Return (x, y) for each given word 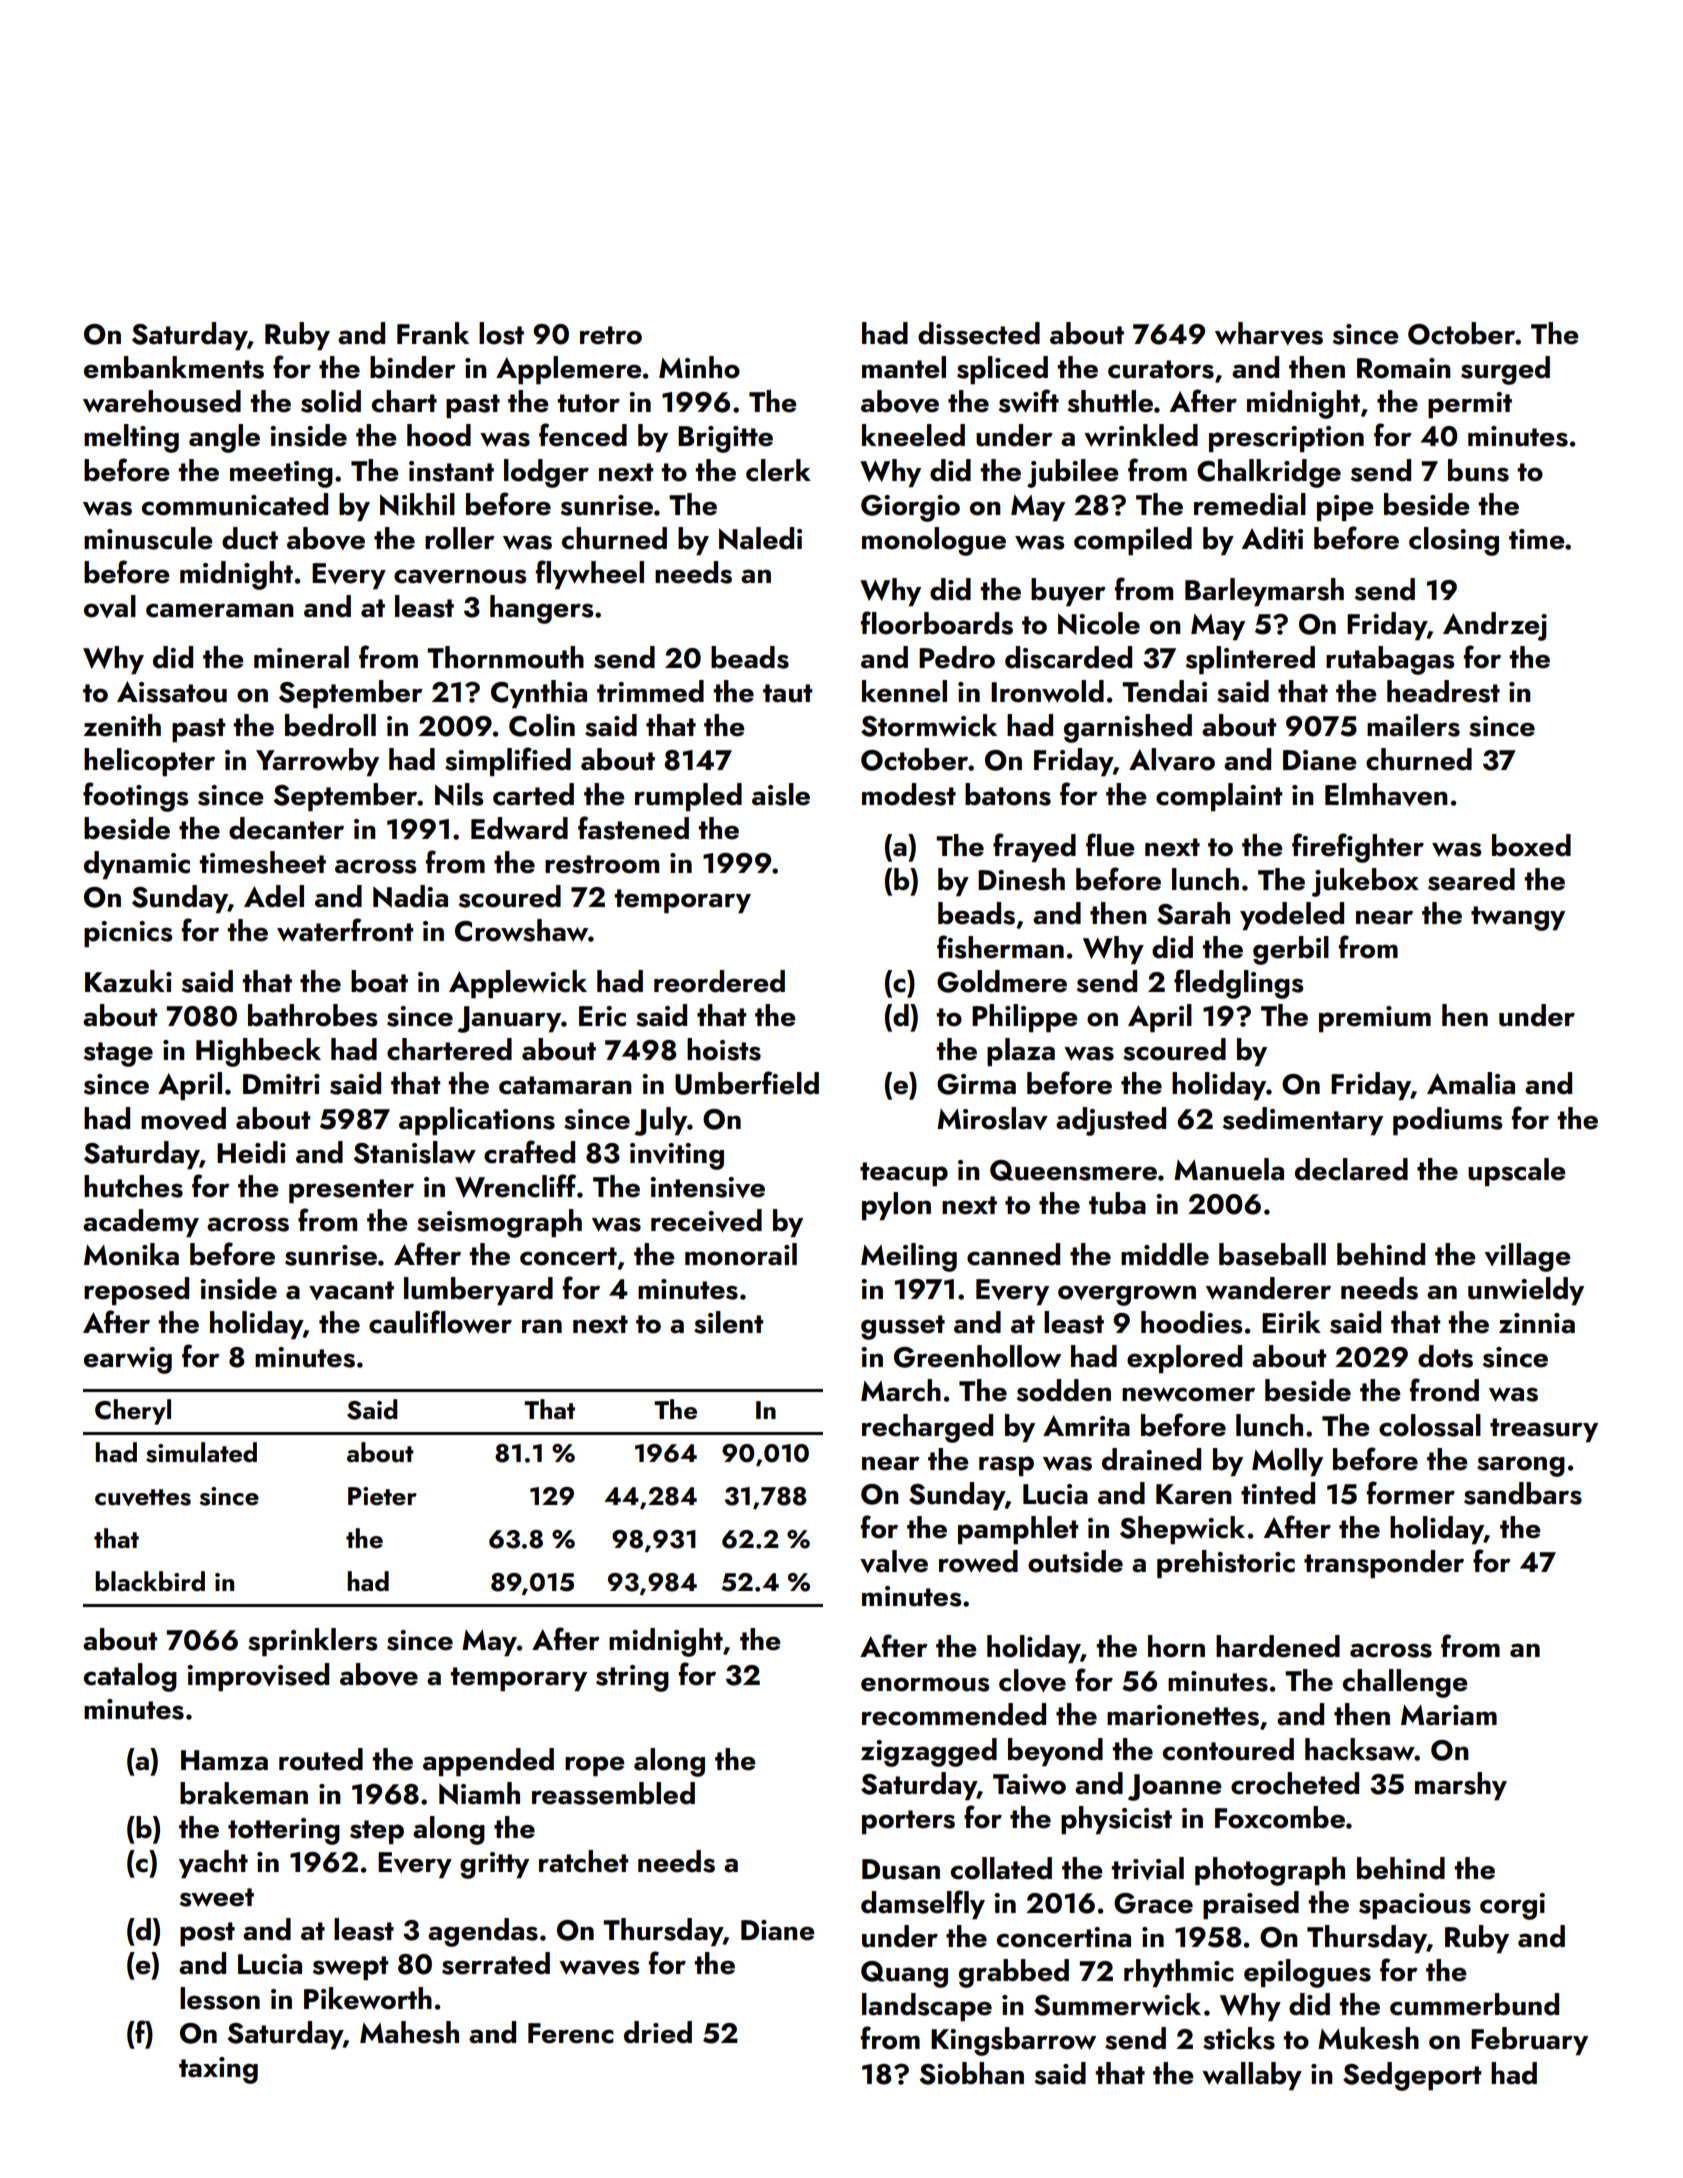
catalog (130, 1677)
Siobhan (971, 2073)
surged (1505, 370)
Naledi (760, 538)
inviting (677, 1156)
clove (1032, 1680)
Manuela (1229, 1169)
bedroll (330, 725)
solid (331, 401)
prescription (1286, 439)
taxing (218, 2070)
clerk (778, 470)
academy (141, 1223)
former (1411, 1493)
